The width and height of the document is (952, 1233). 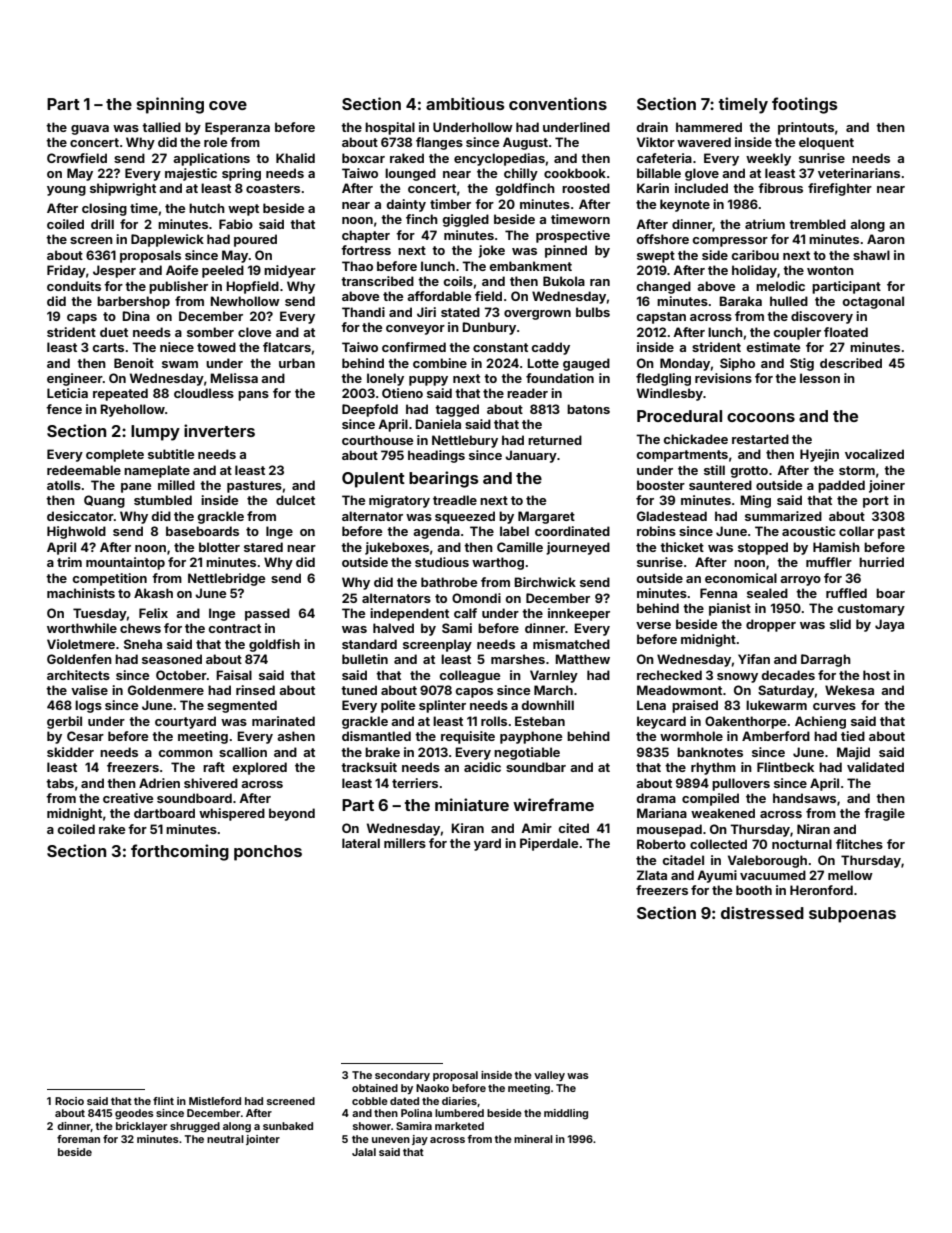 I want to click on muffler, so click(x=829, y=562).
